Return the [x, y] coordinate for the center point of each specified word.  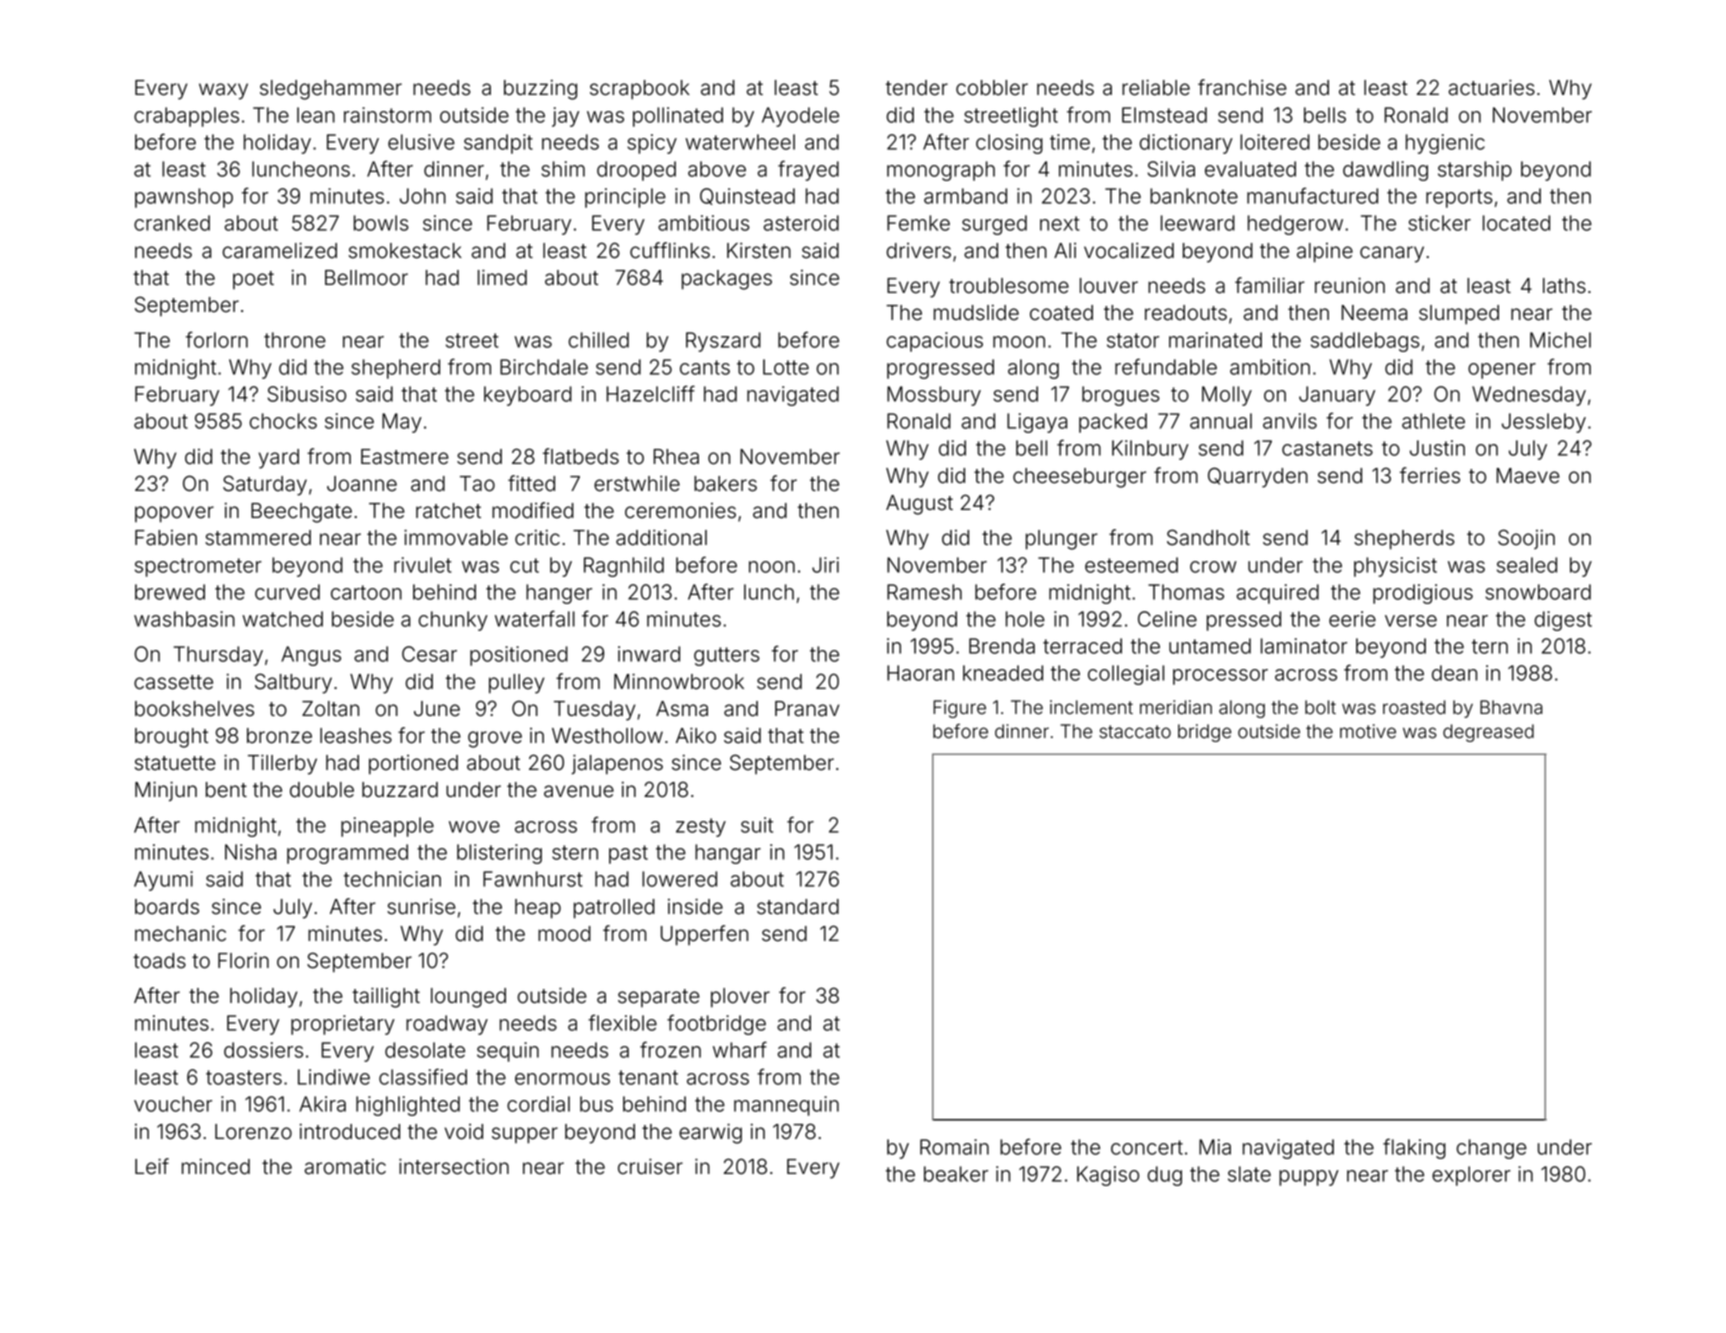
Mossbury [934, 396]
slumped [1459, 315]
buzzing [540, 90]
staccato [1135, 732]
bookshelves [194, 709]
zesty [701, 827]
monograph [941, 171]
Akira [322, 1104]
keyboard [528, 396]
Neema [1374, 313]
